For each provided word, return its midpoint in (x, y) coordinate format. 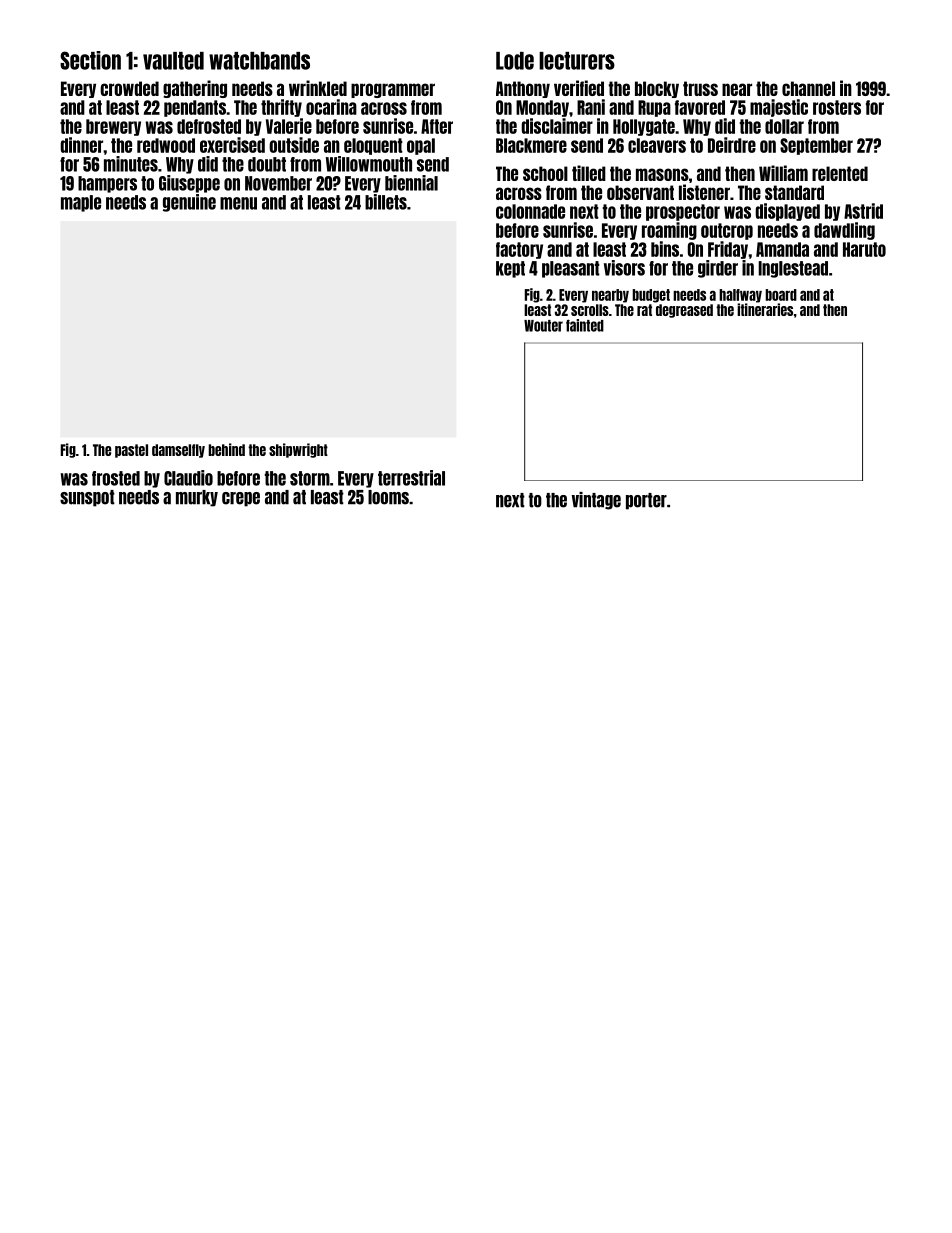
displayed (787, 212)
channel (808, 88)
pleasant (571, 269)
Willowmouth (369, 164)
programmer (393, 90)
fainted (585, 325)
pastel (131, 451)
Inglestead (793, 269)
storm (310, 478)
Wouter (543, 326)
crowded (129, 88)
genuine (189, 203)
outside (294, 145)
